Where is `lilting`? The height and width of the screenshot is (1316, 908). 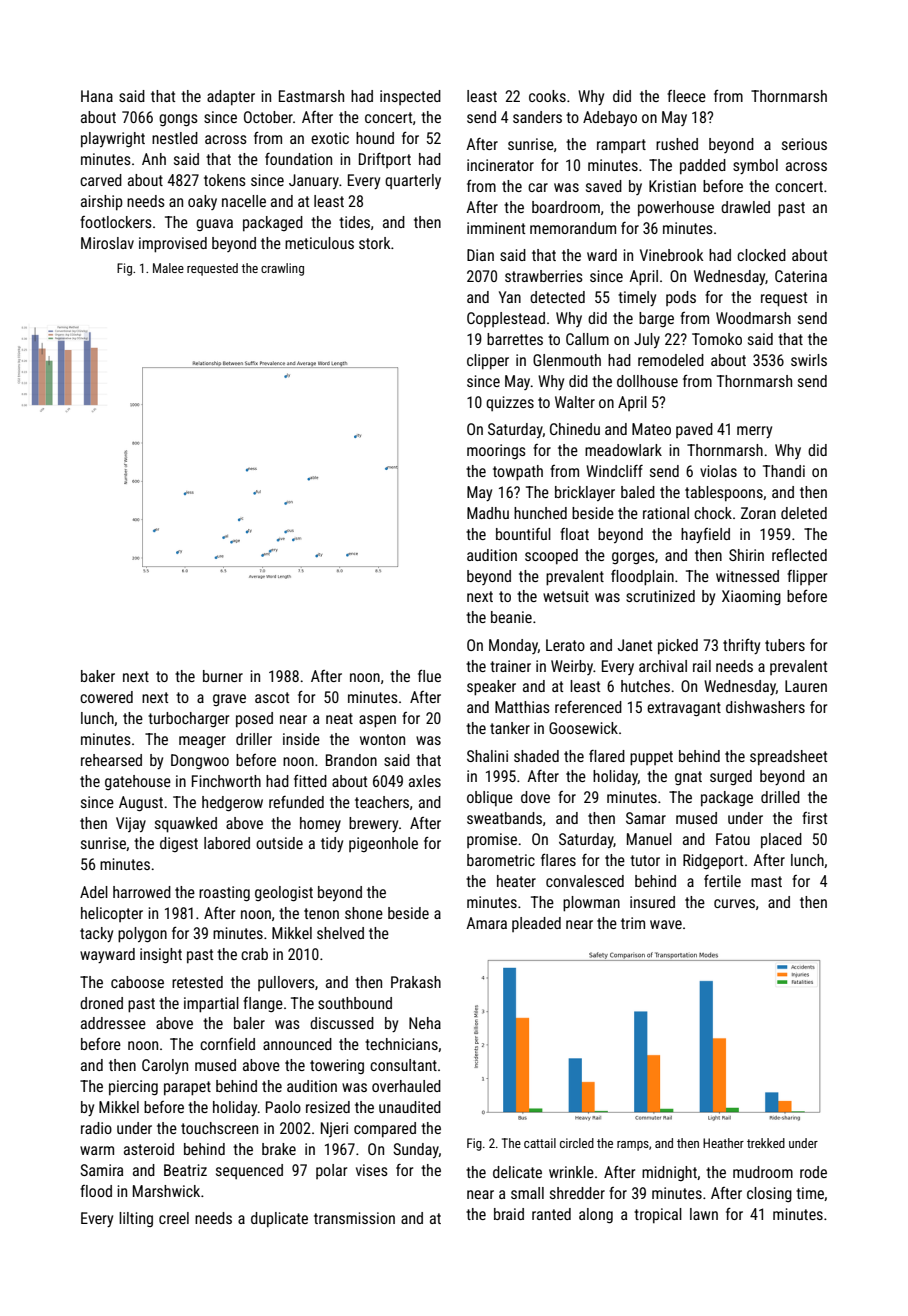
lilting is located at coordinates (136, 1219).
